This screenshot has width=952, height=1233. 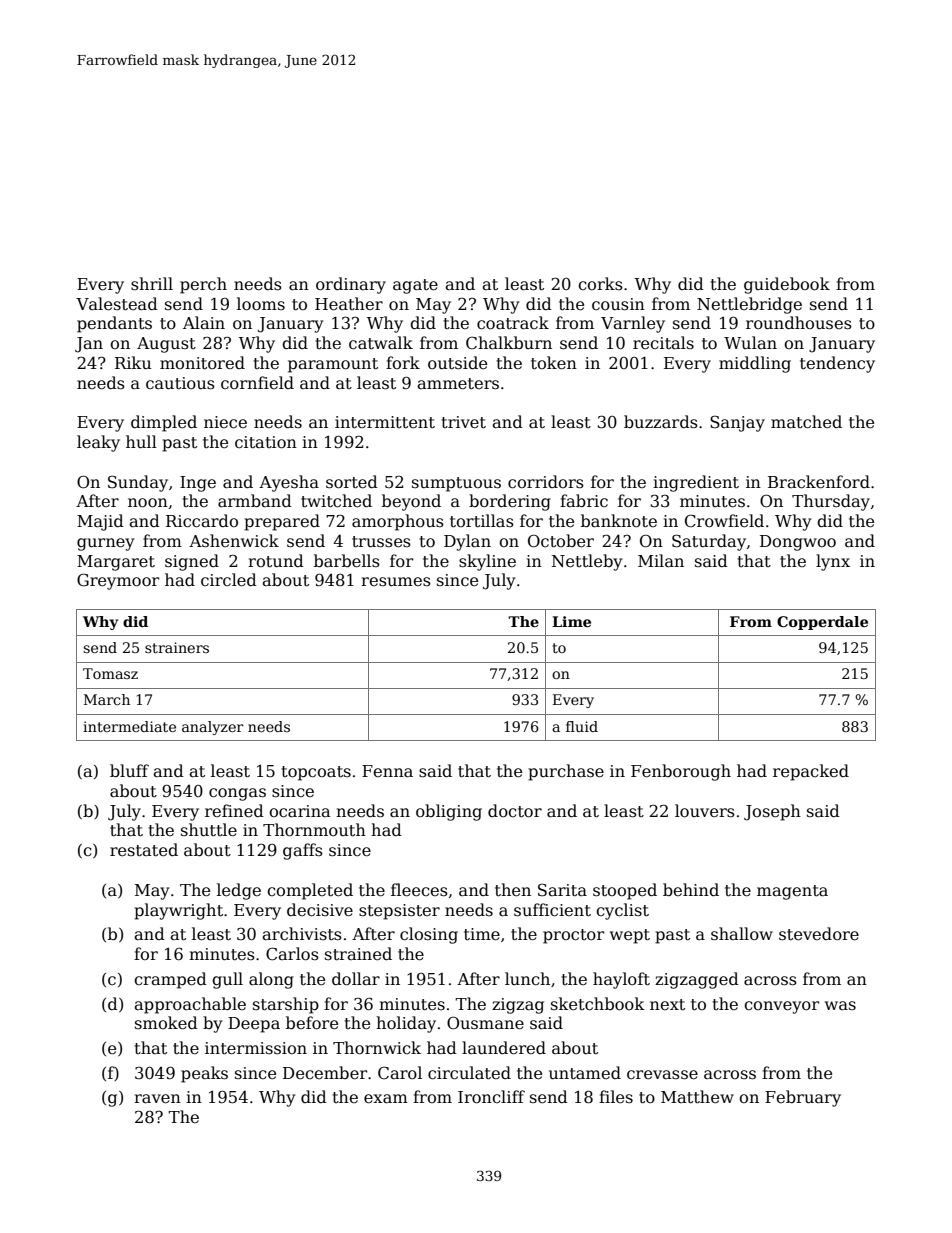 What do you see at coordinates (787, 285) in the screenshot?
I see `guidebook` at bounding box center [787, 285].
